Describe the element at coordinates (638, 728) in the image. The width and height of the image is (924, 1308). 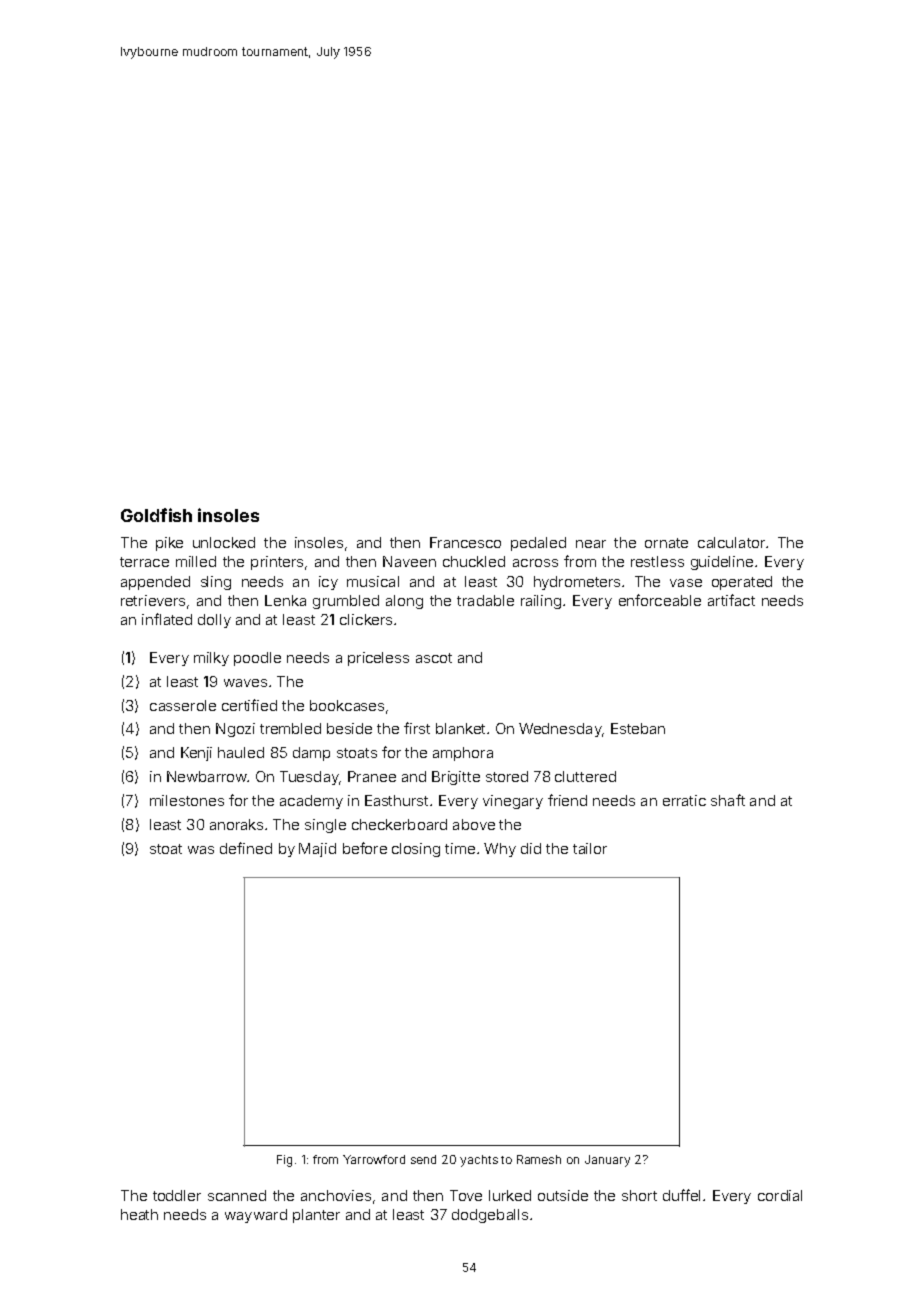
I see `Esteban` at that location.
